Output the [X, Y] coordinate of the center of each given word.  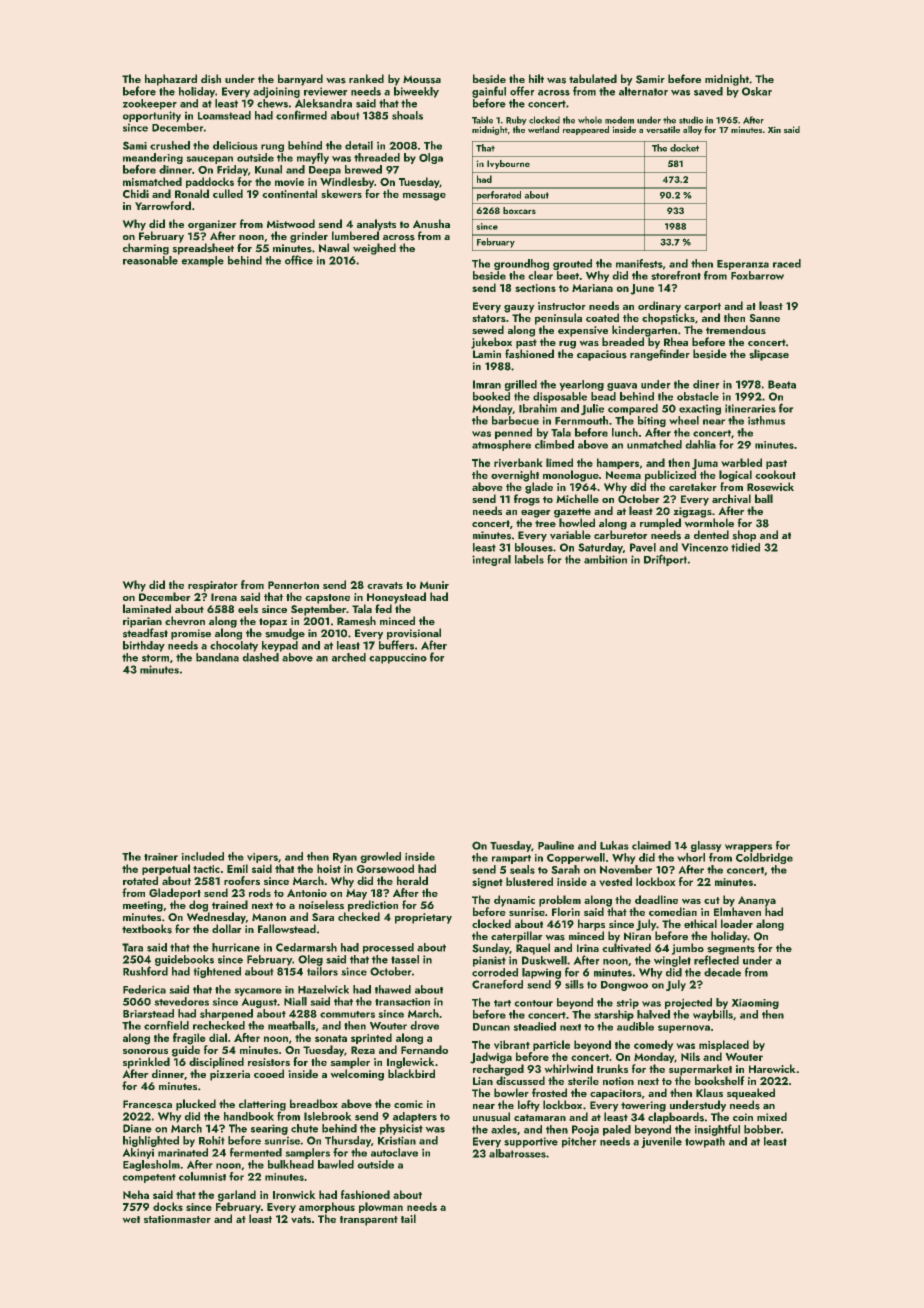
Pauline [556, 845]
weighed [374, 249]
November [626, 869]
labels [529, 559]
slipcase [769, 355]
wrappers [748, 848]
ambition [605, 559]
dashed [261, 657]
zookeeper [150, 104]
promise [191, 634]
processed [388, 948]
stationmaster [177, 1219]
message [424, 197]
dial [218, 1037]
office [299, 260]
